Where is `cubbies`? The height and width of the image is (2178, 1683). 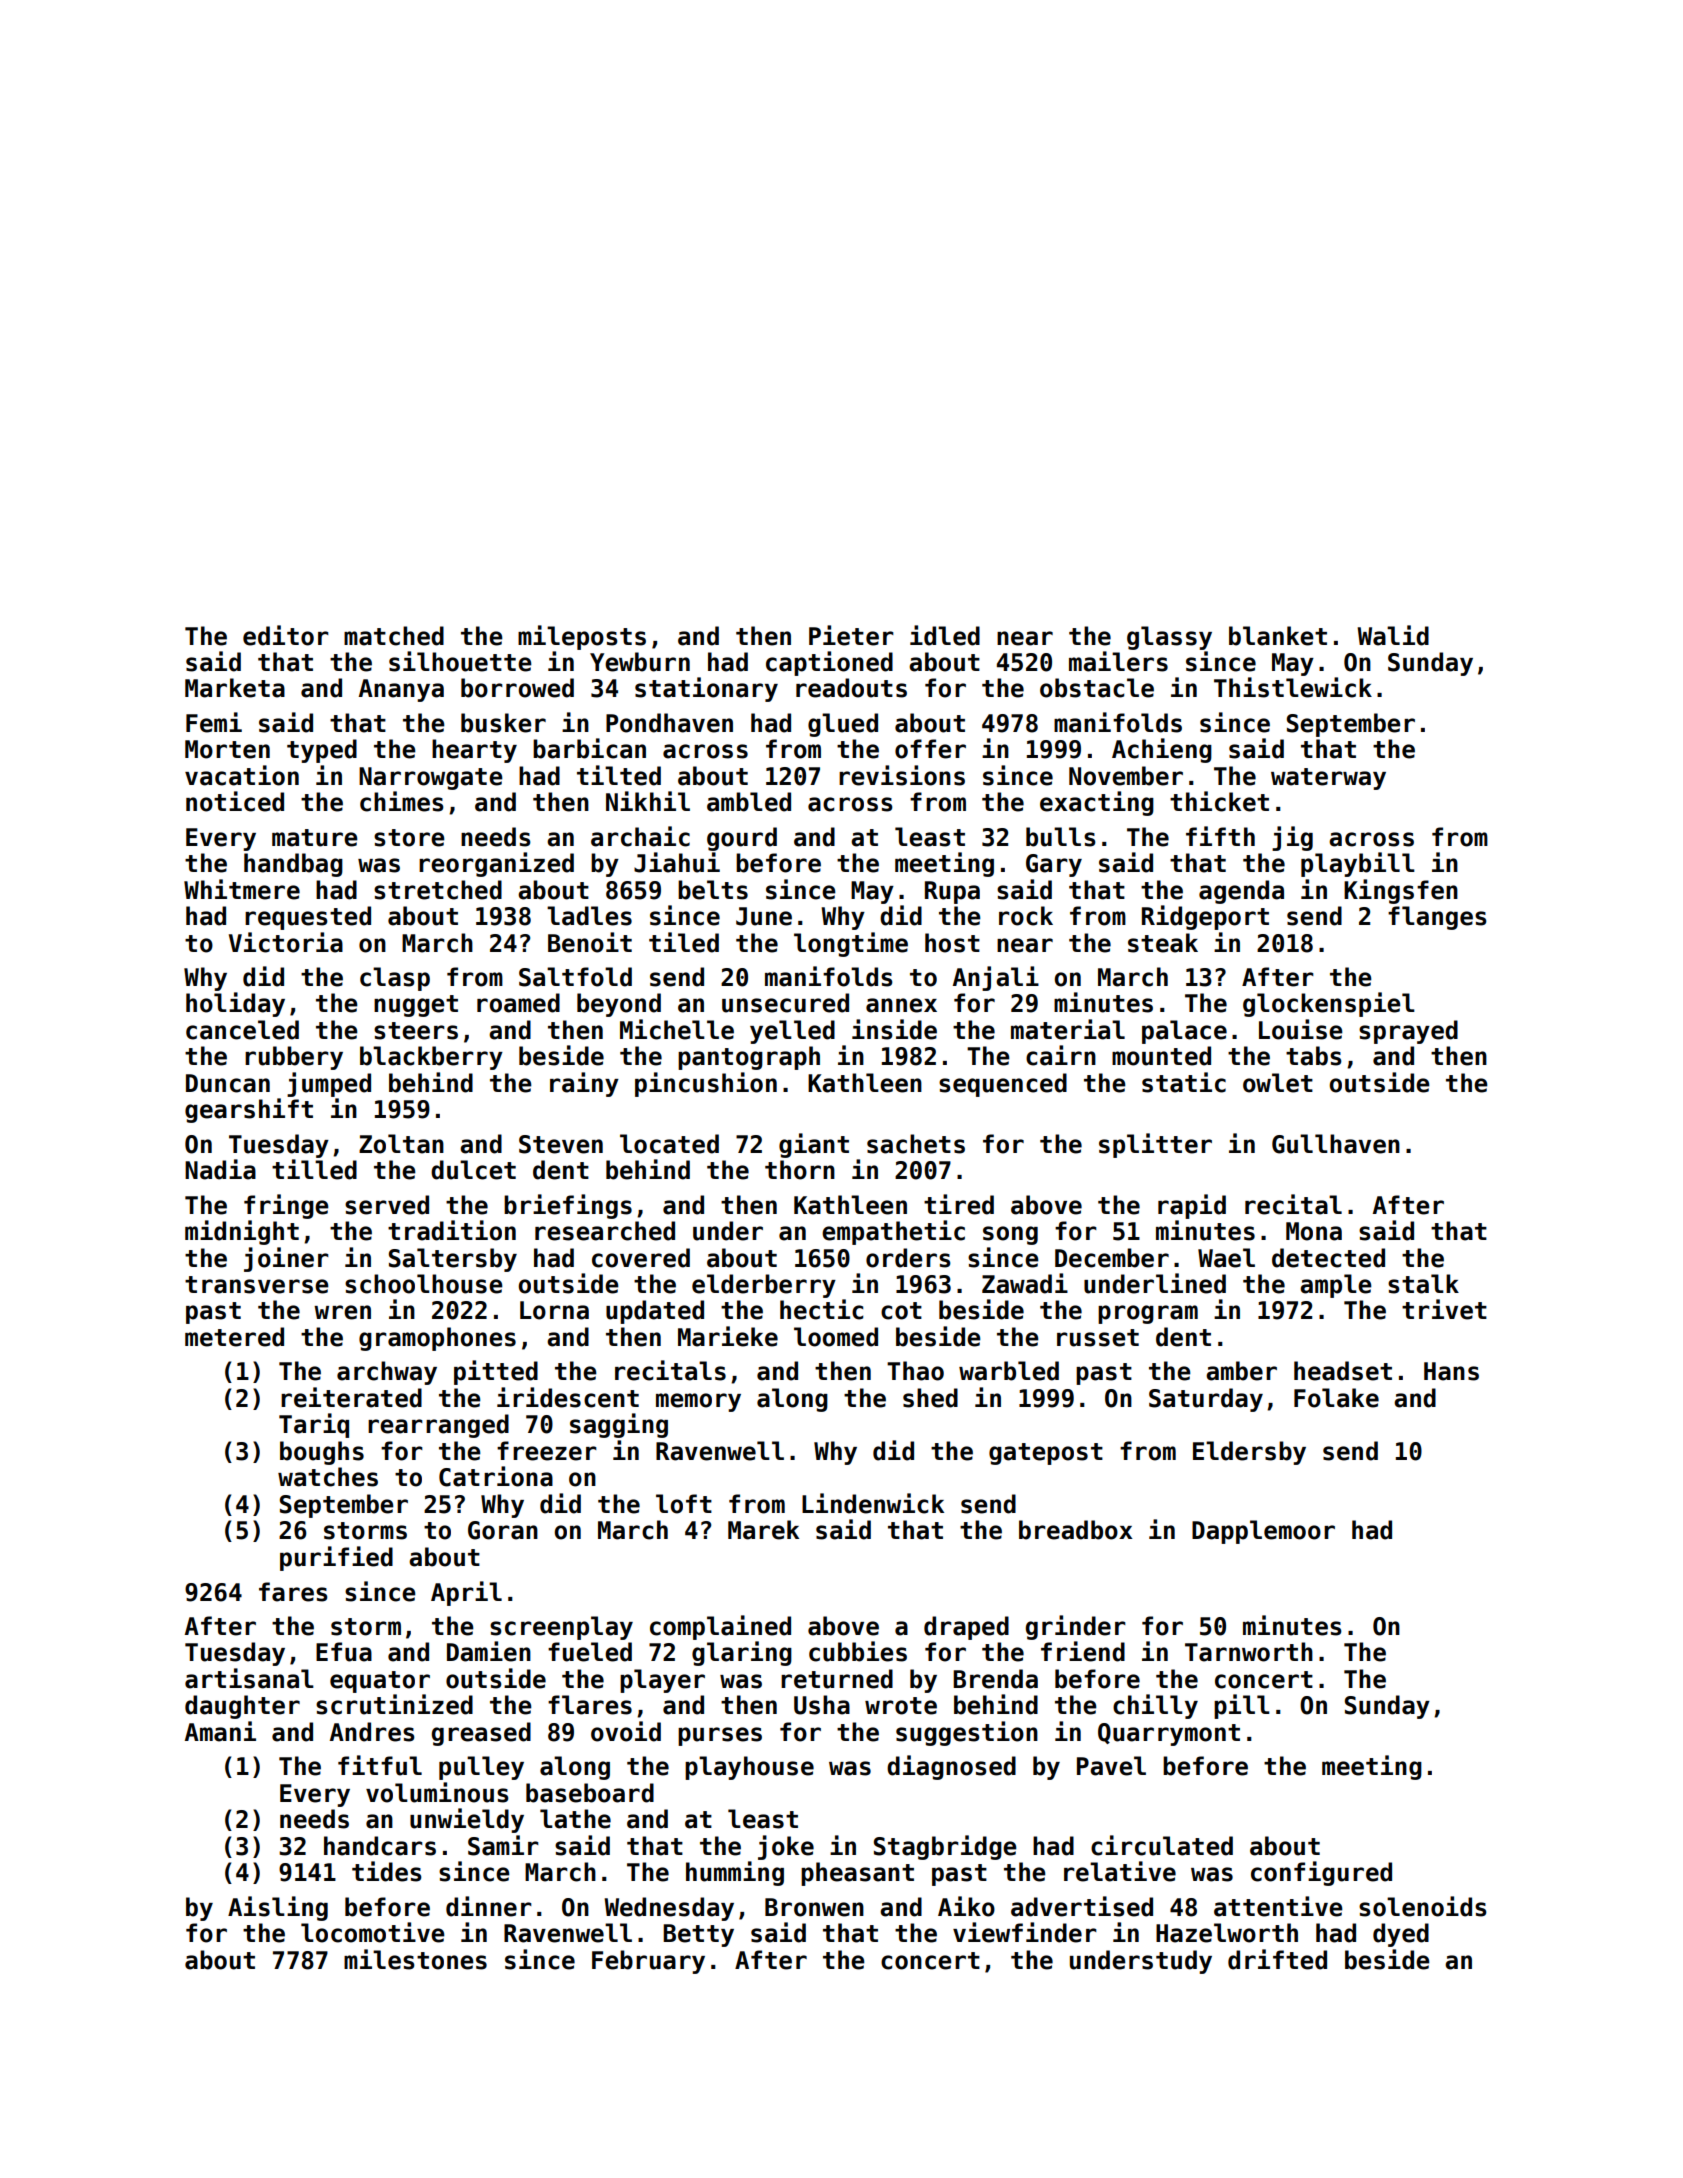
cubbies is located at coordinates (858, 1651).
